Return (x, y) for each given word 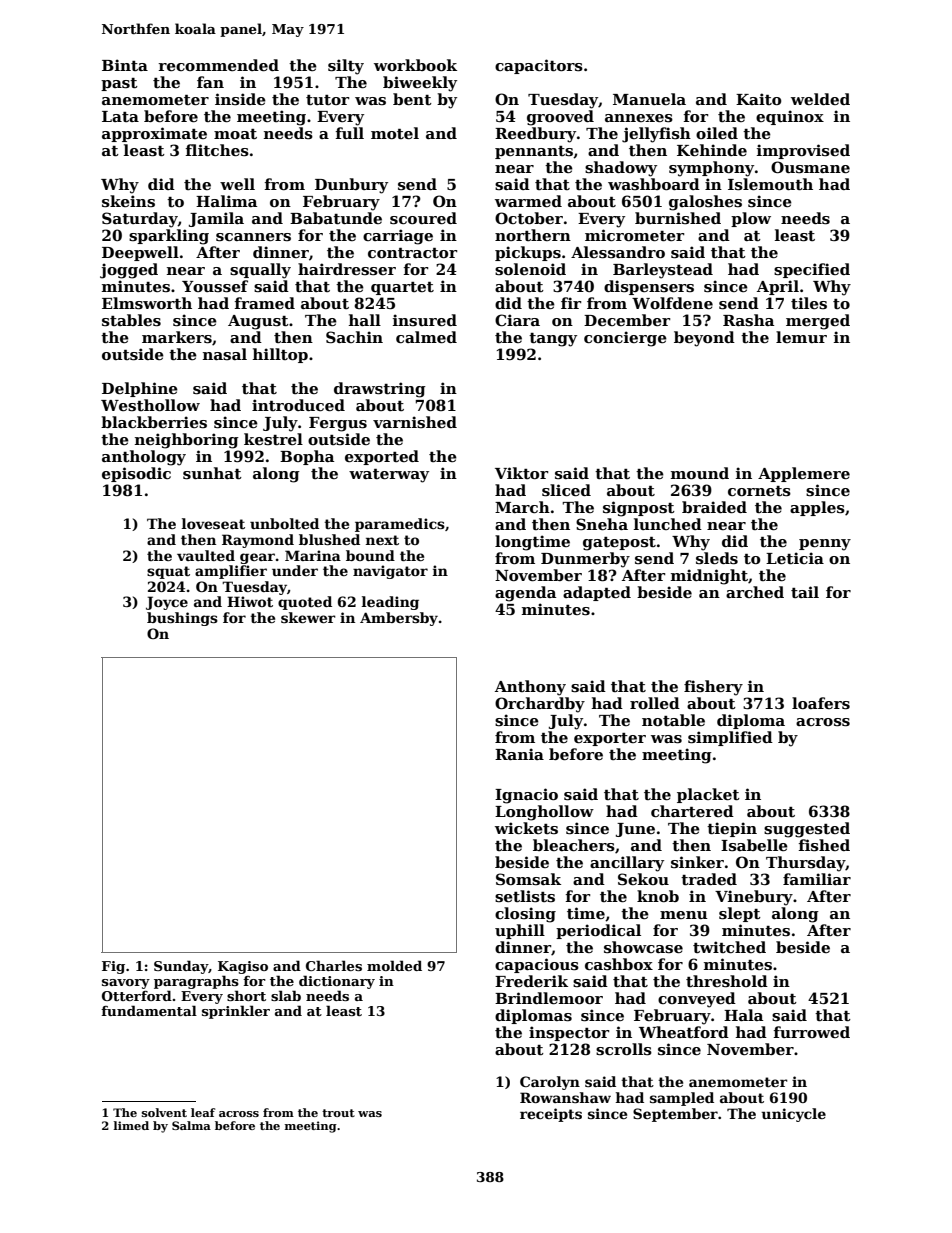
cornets (759, 491)
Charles (334, 965)
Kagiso (243, 967)
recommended (218, 65)
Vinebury (754, 898)
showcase (643, 947)
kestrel (273, 439)
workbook (415, 65)
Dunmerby (585, 560)
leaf (203, 1112)
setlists (525, 896)
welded (820, 99)
